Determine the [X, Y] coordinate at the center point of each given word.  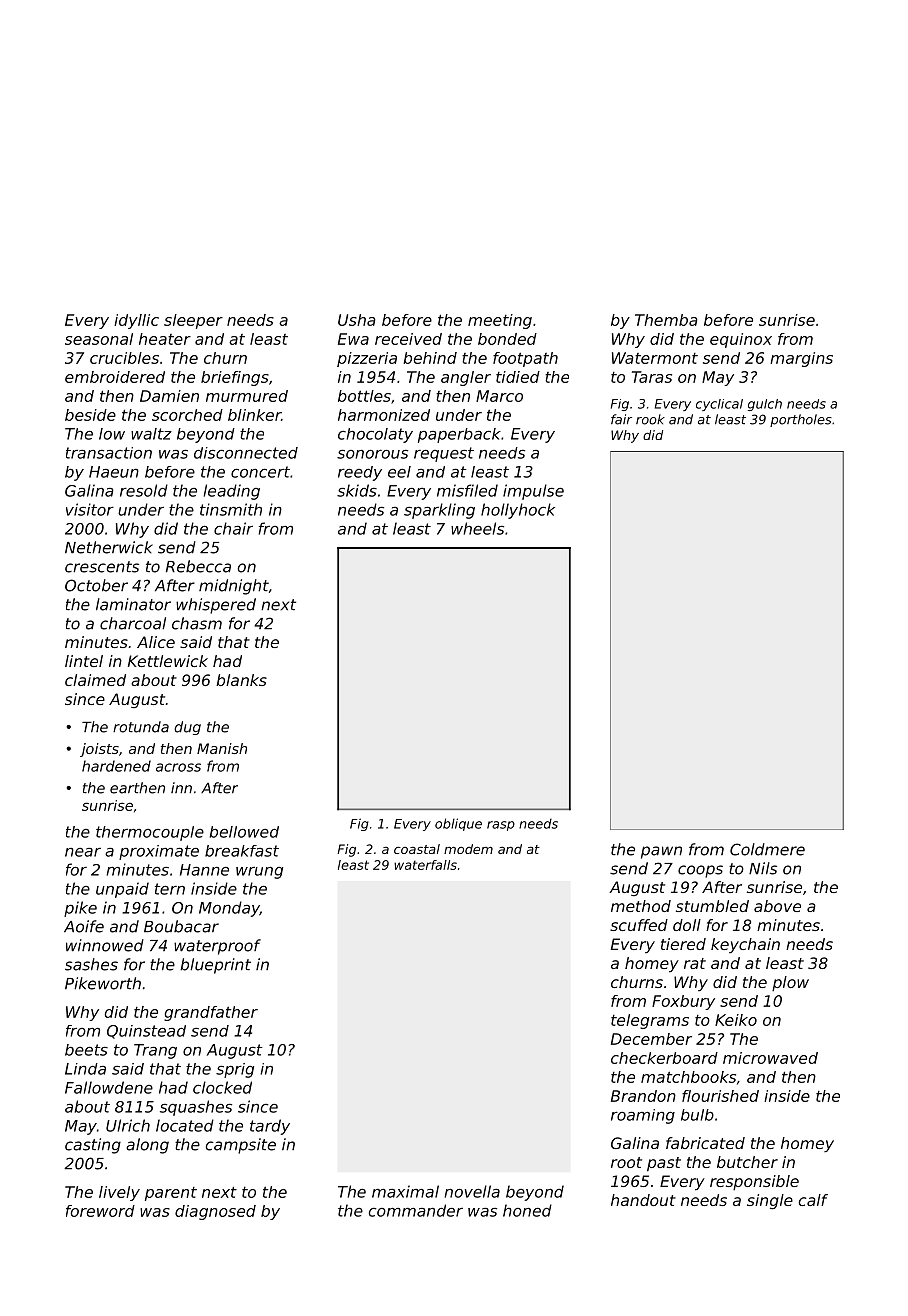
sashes [91, 964]
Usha [357, 320]
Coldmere [767, 849]
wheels [477, 528]
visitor [90, 509]
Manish [222, 748]
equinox [741, 340]
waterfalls [425, 865]
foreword [100, 1211]
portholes [801, 420]
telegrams [650, 1021]
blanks [241, 680]
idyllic [136, 321]
